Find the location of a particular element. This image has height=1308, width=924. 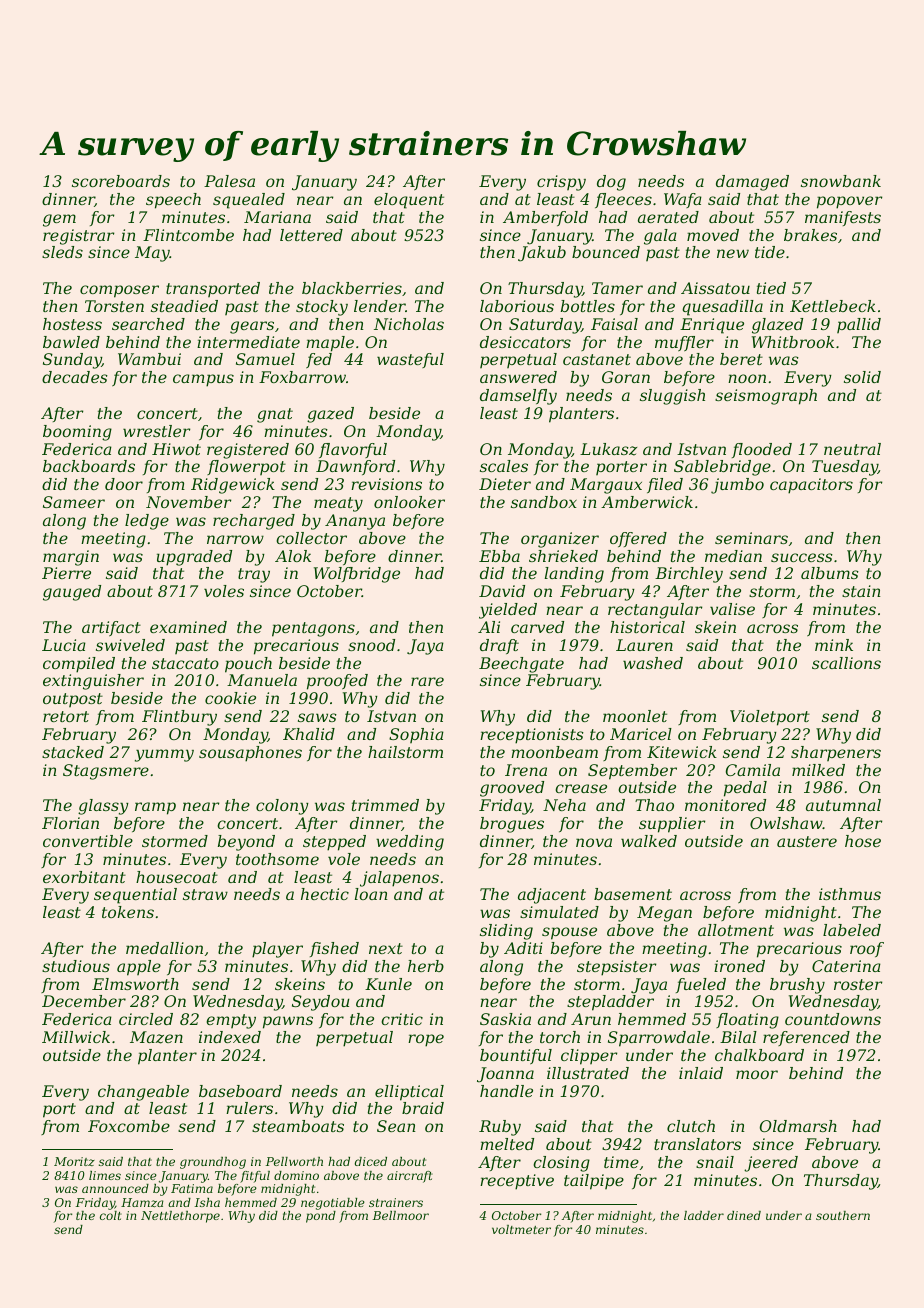

austere is located at coordinates (807, 841).
